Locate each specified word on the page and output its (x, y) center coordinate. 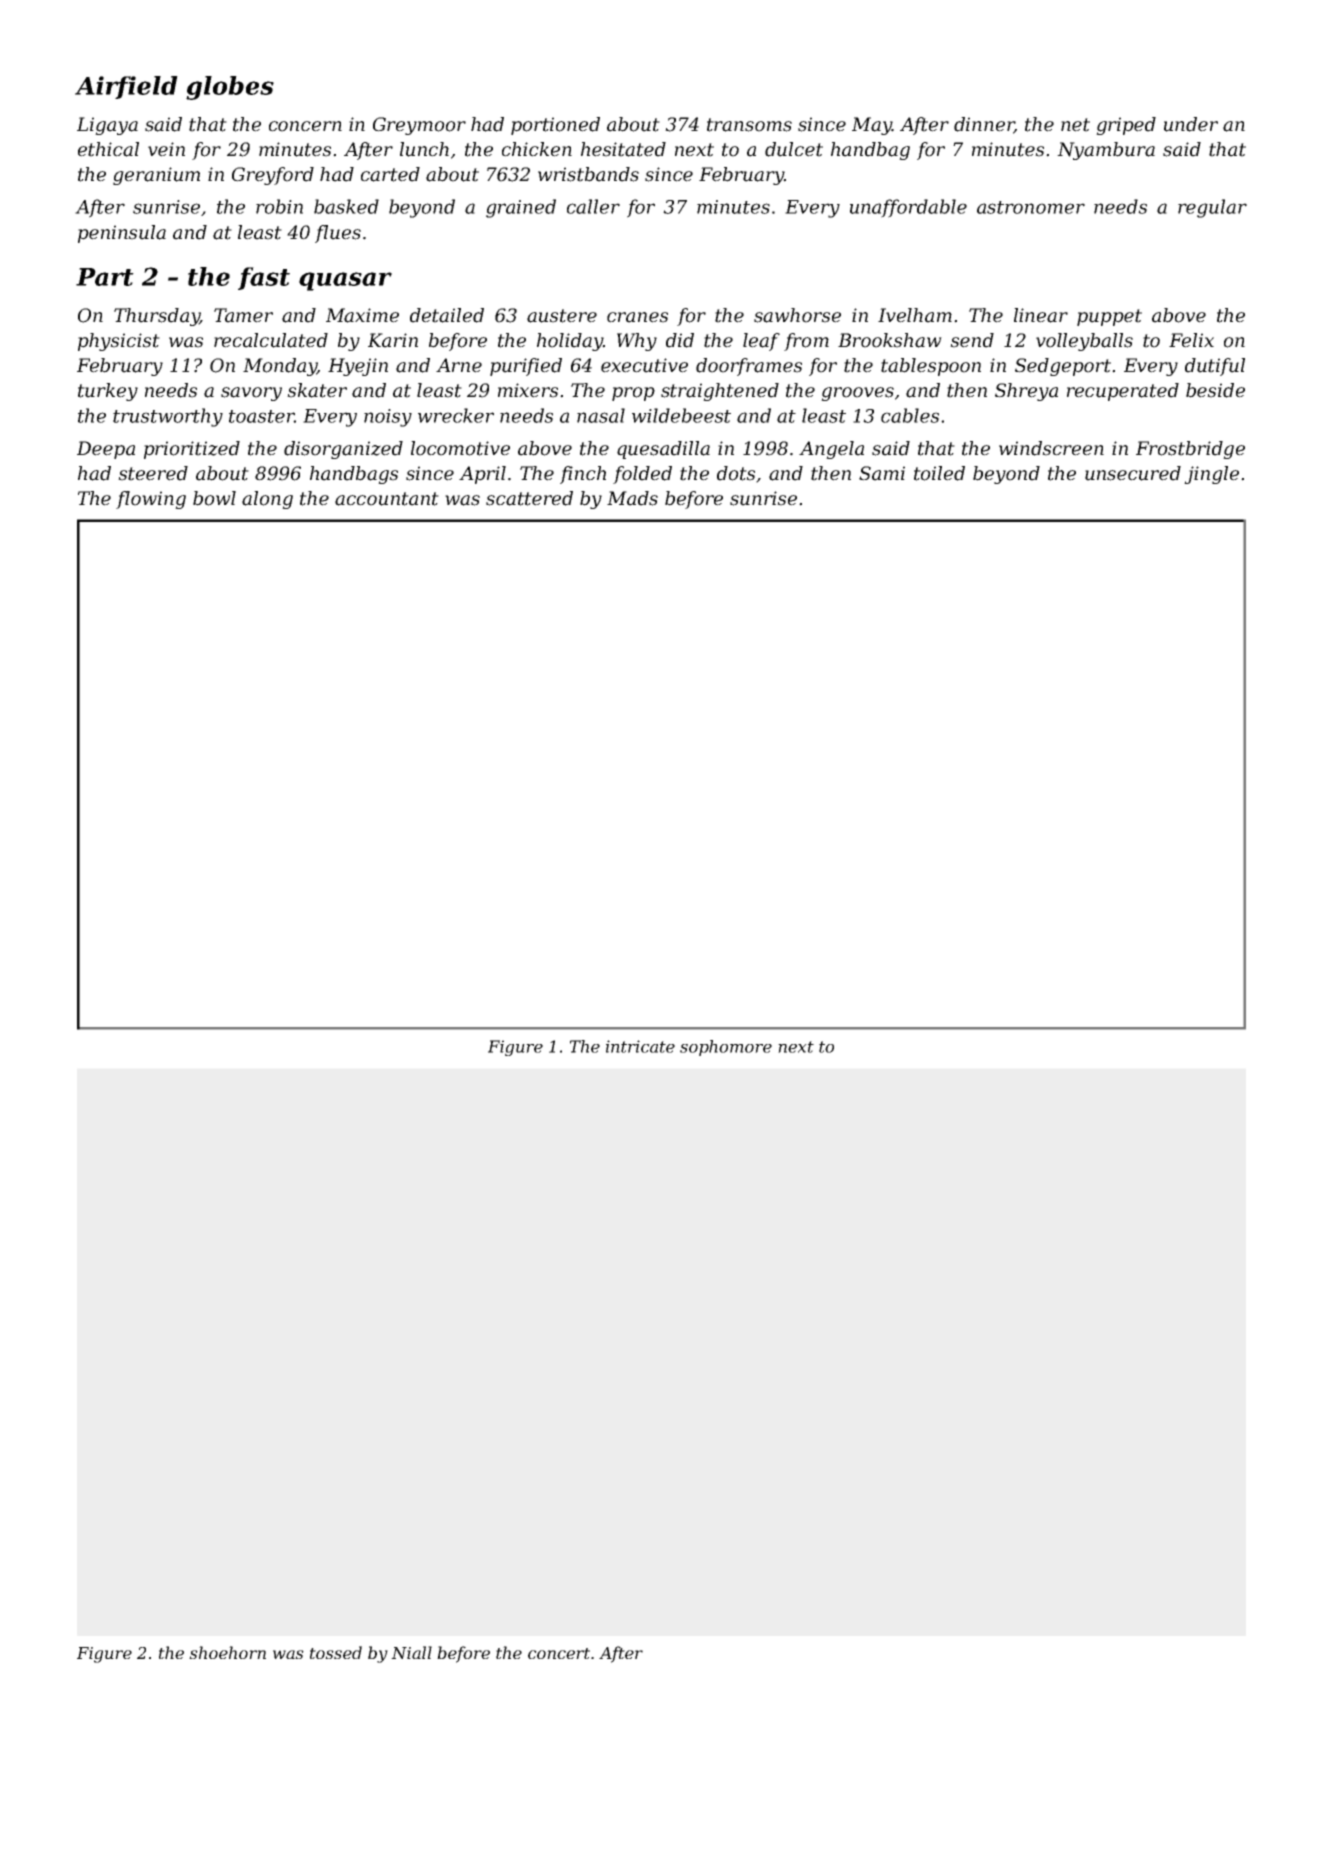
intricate (640, 1046)
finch (583, 475)
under (1191, 124)
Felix (1191, 340)
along (267, 500)
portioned (555, 126)
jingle (1211, 475)
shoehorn (227, 1652)
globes (230, 88)
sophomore (726, 1048)
